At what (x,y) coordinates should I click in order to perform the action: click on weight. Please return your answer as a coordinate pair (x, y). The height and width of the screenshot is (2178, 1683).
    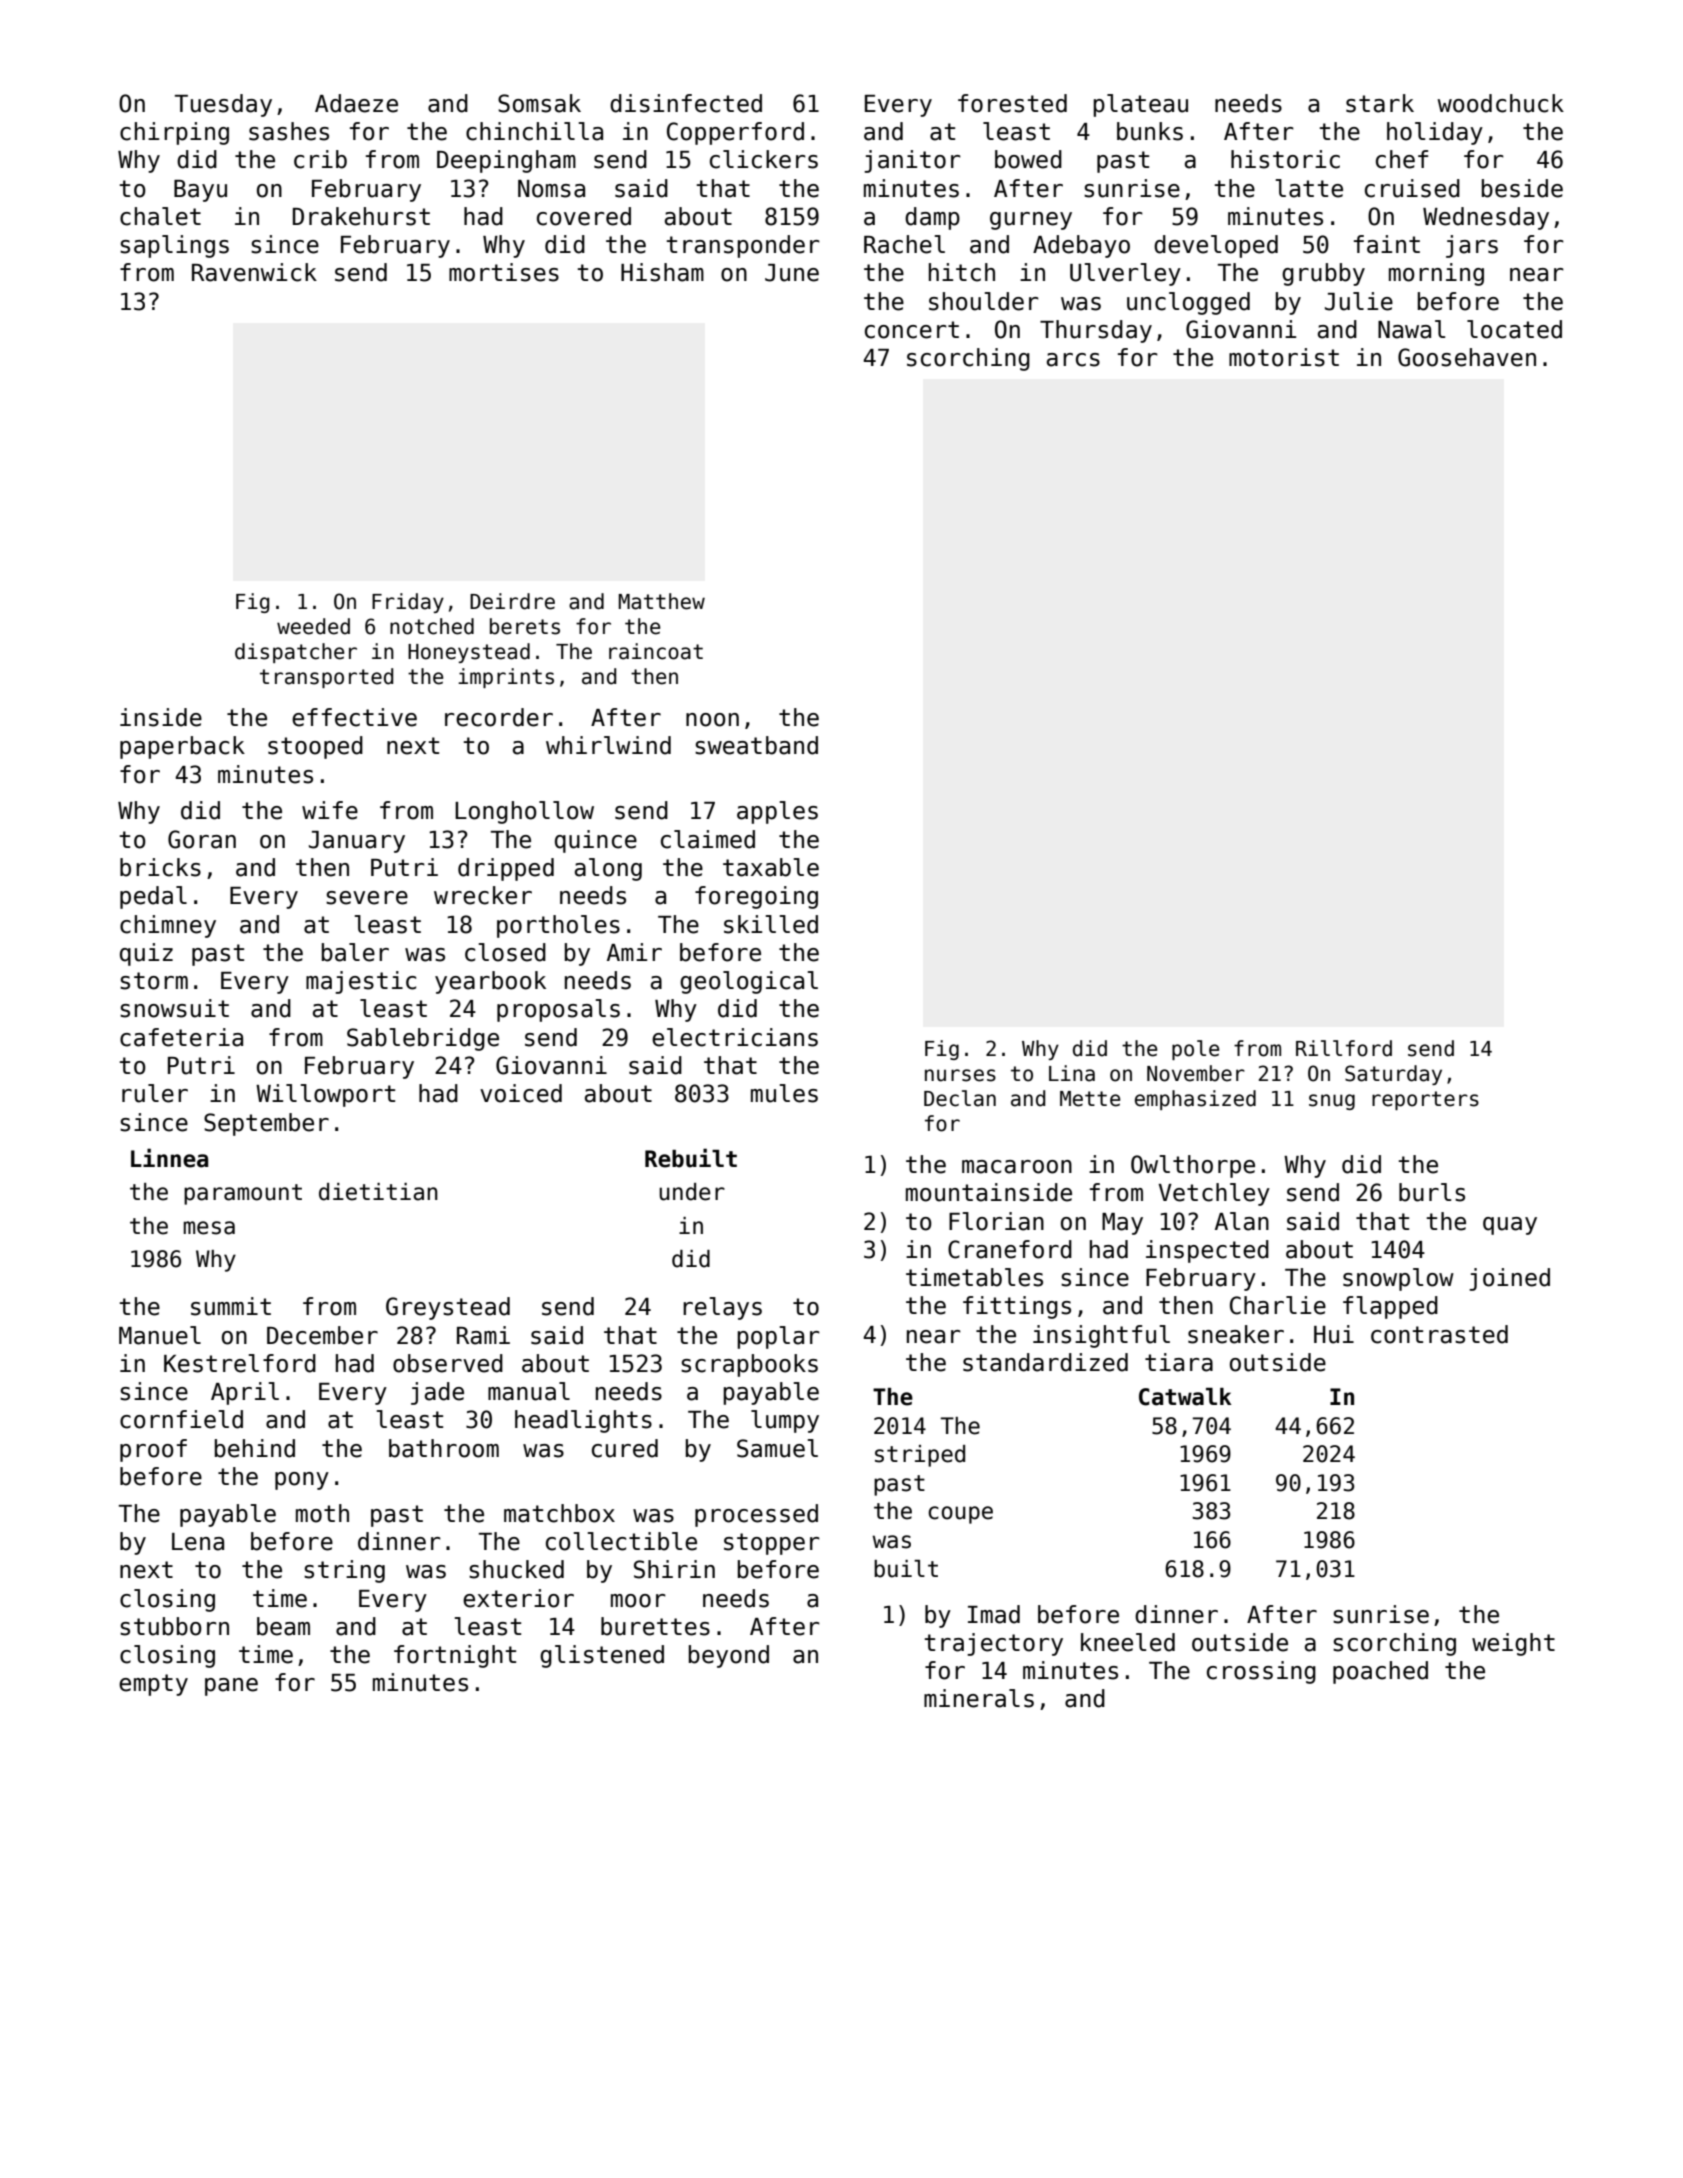
    Looking at the image, I should click on (1513, 1644).
